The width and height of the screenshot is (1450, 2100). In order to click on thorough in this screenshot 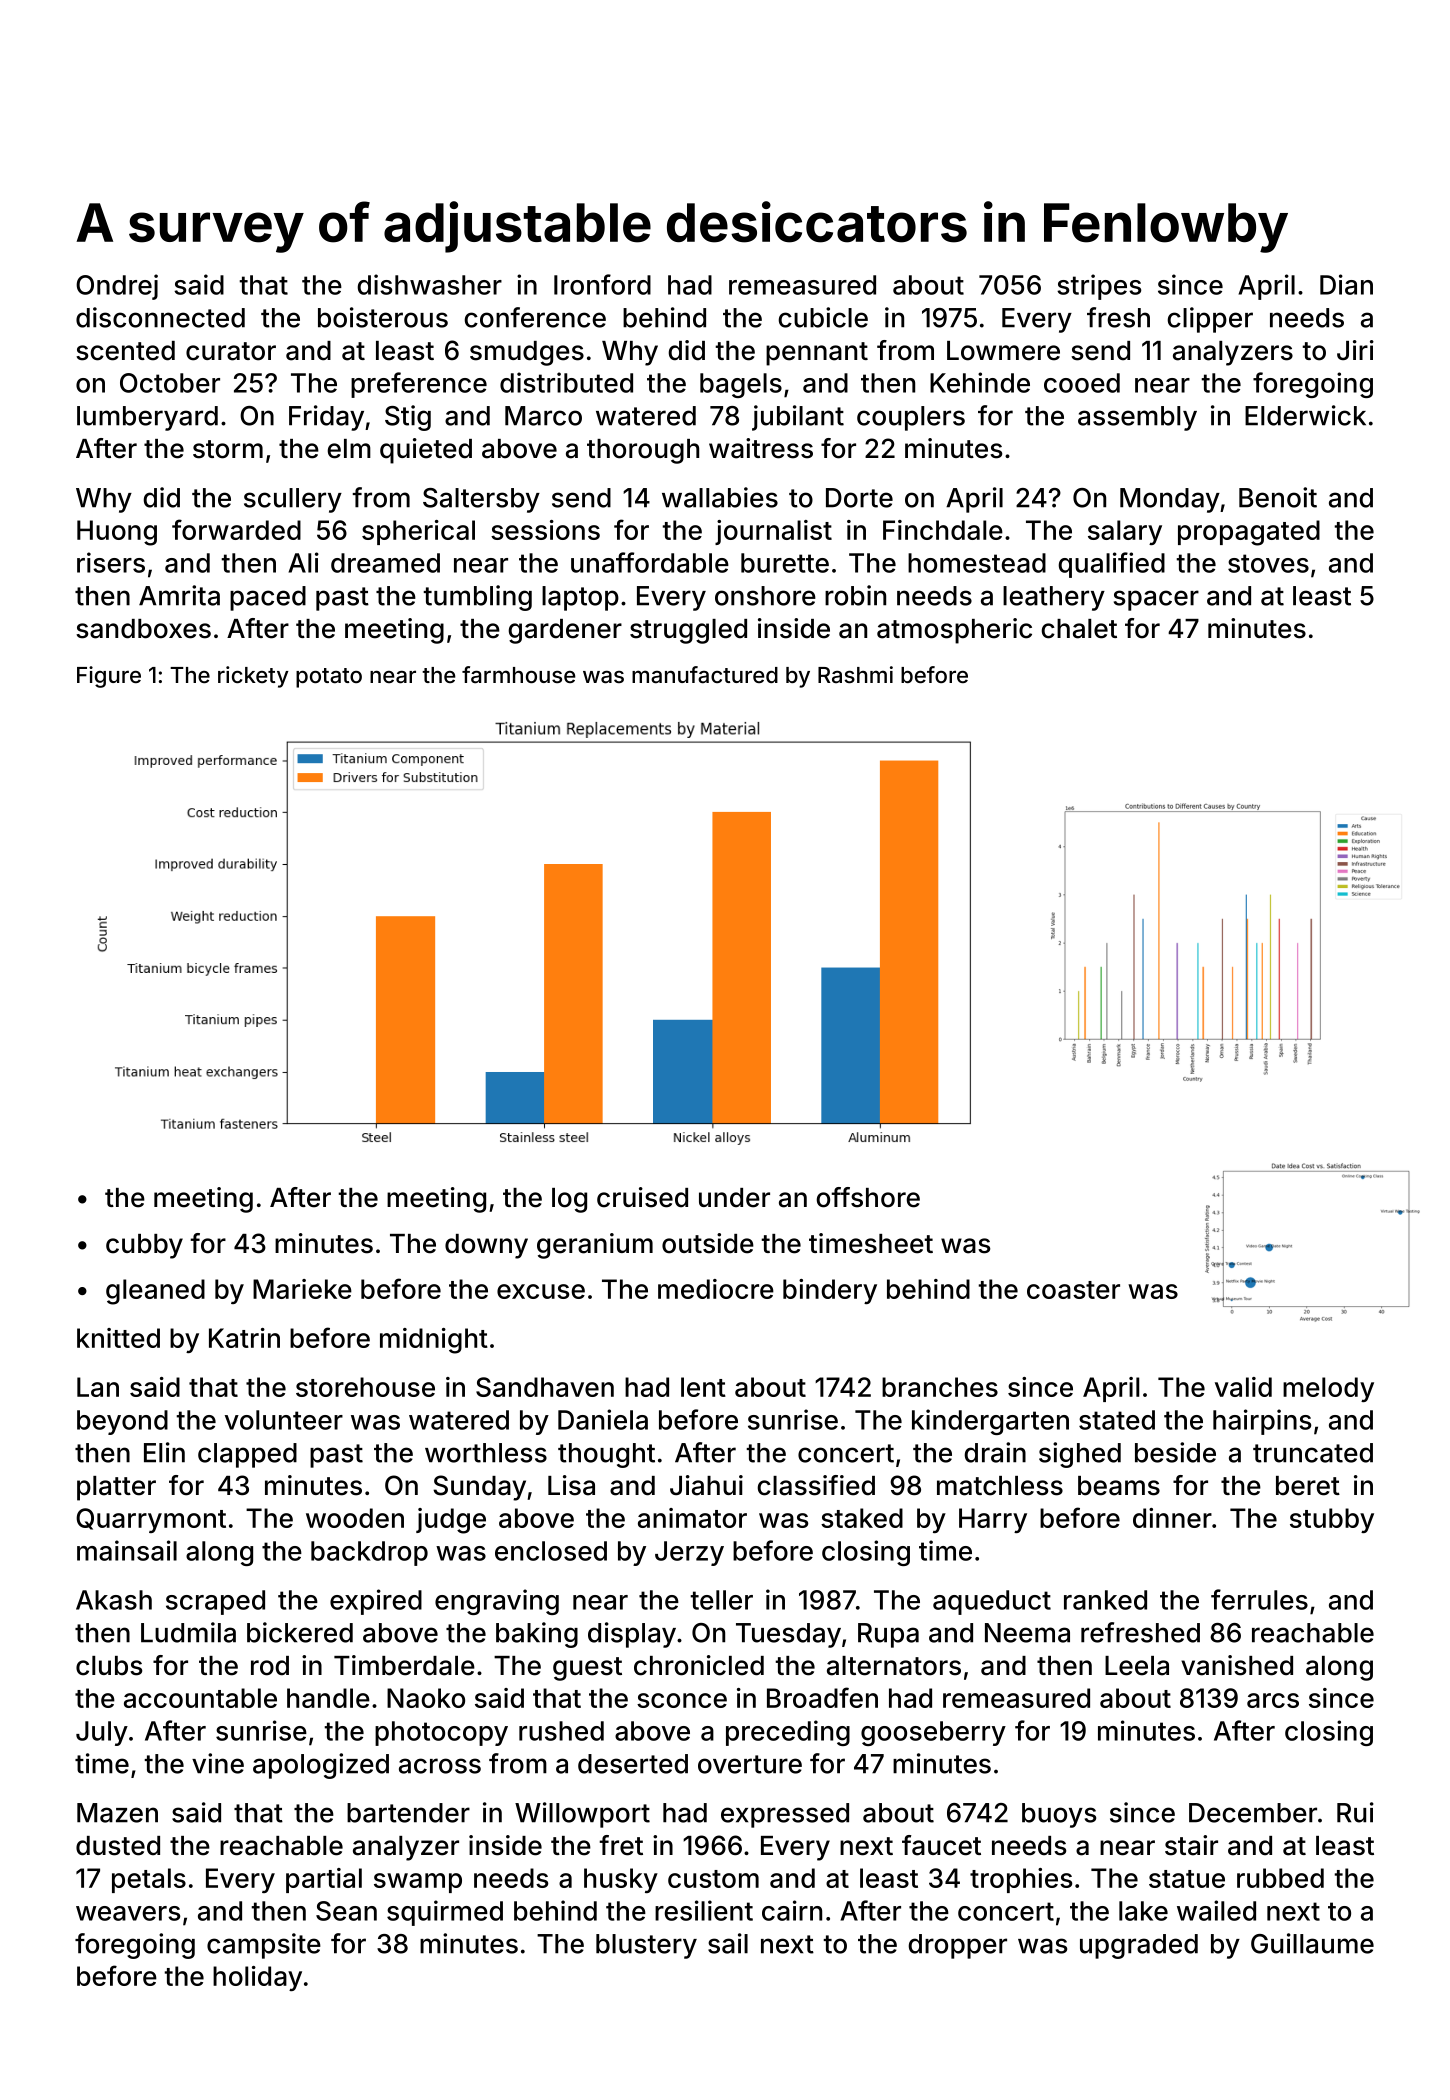, I will do `click(643, 451)`.
